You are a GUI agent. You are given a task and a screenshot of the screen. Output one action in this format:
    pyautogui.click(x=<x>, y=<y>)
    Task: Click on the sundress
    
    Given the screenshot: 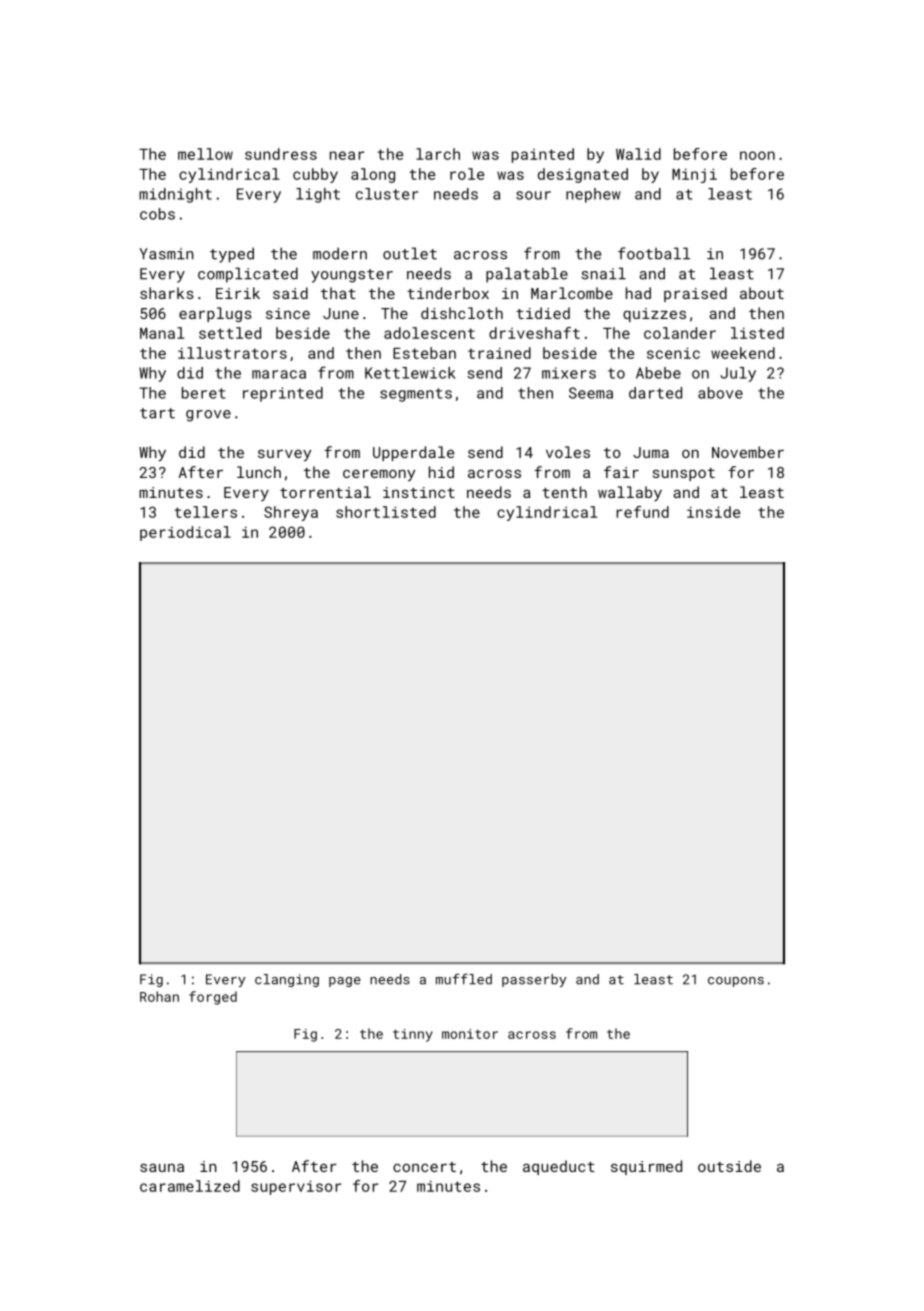 What is the action you would take?
    pyautogui.click(x=281, y=154)
